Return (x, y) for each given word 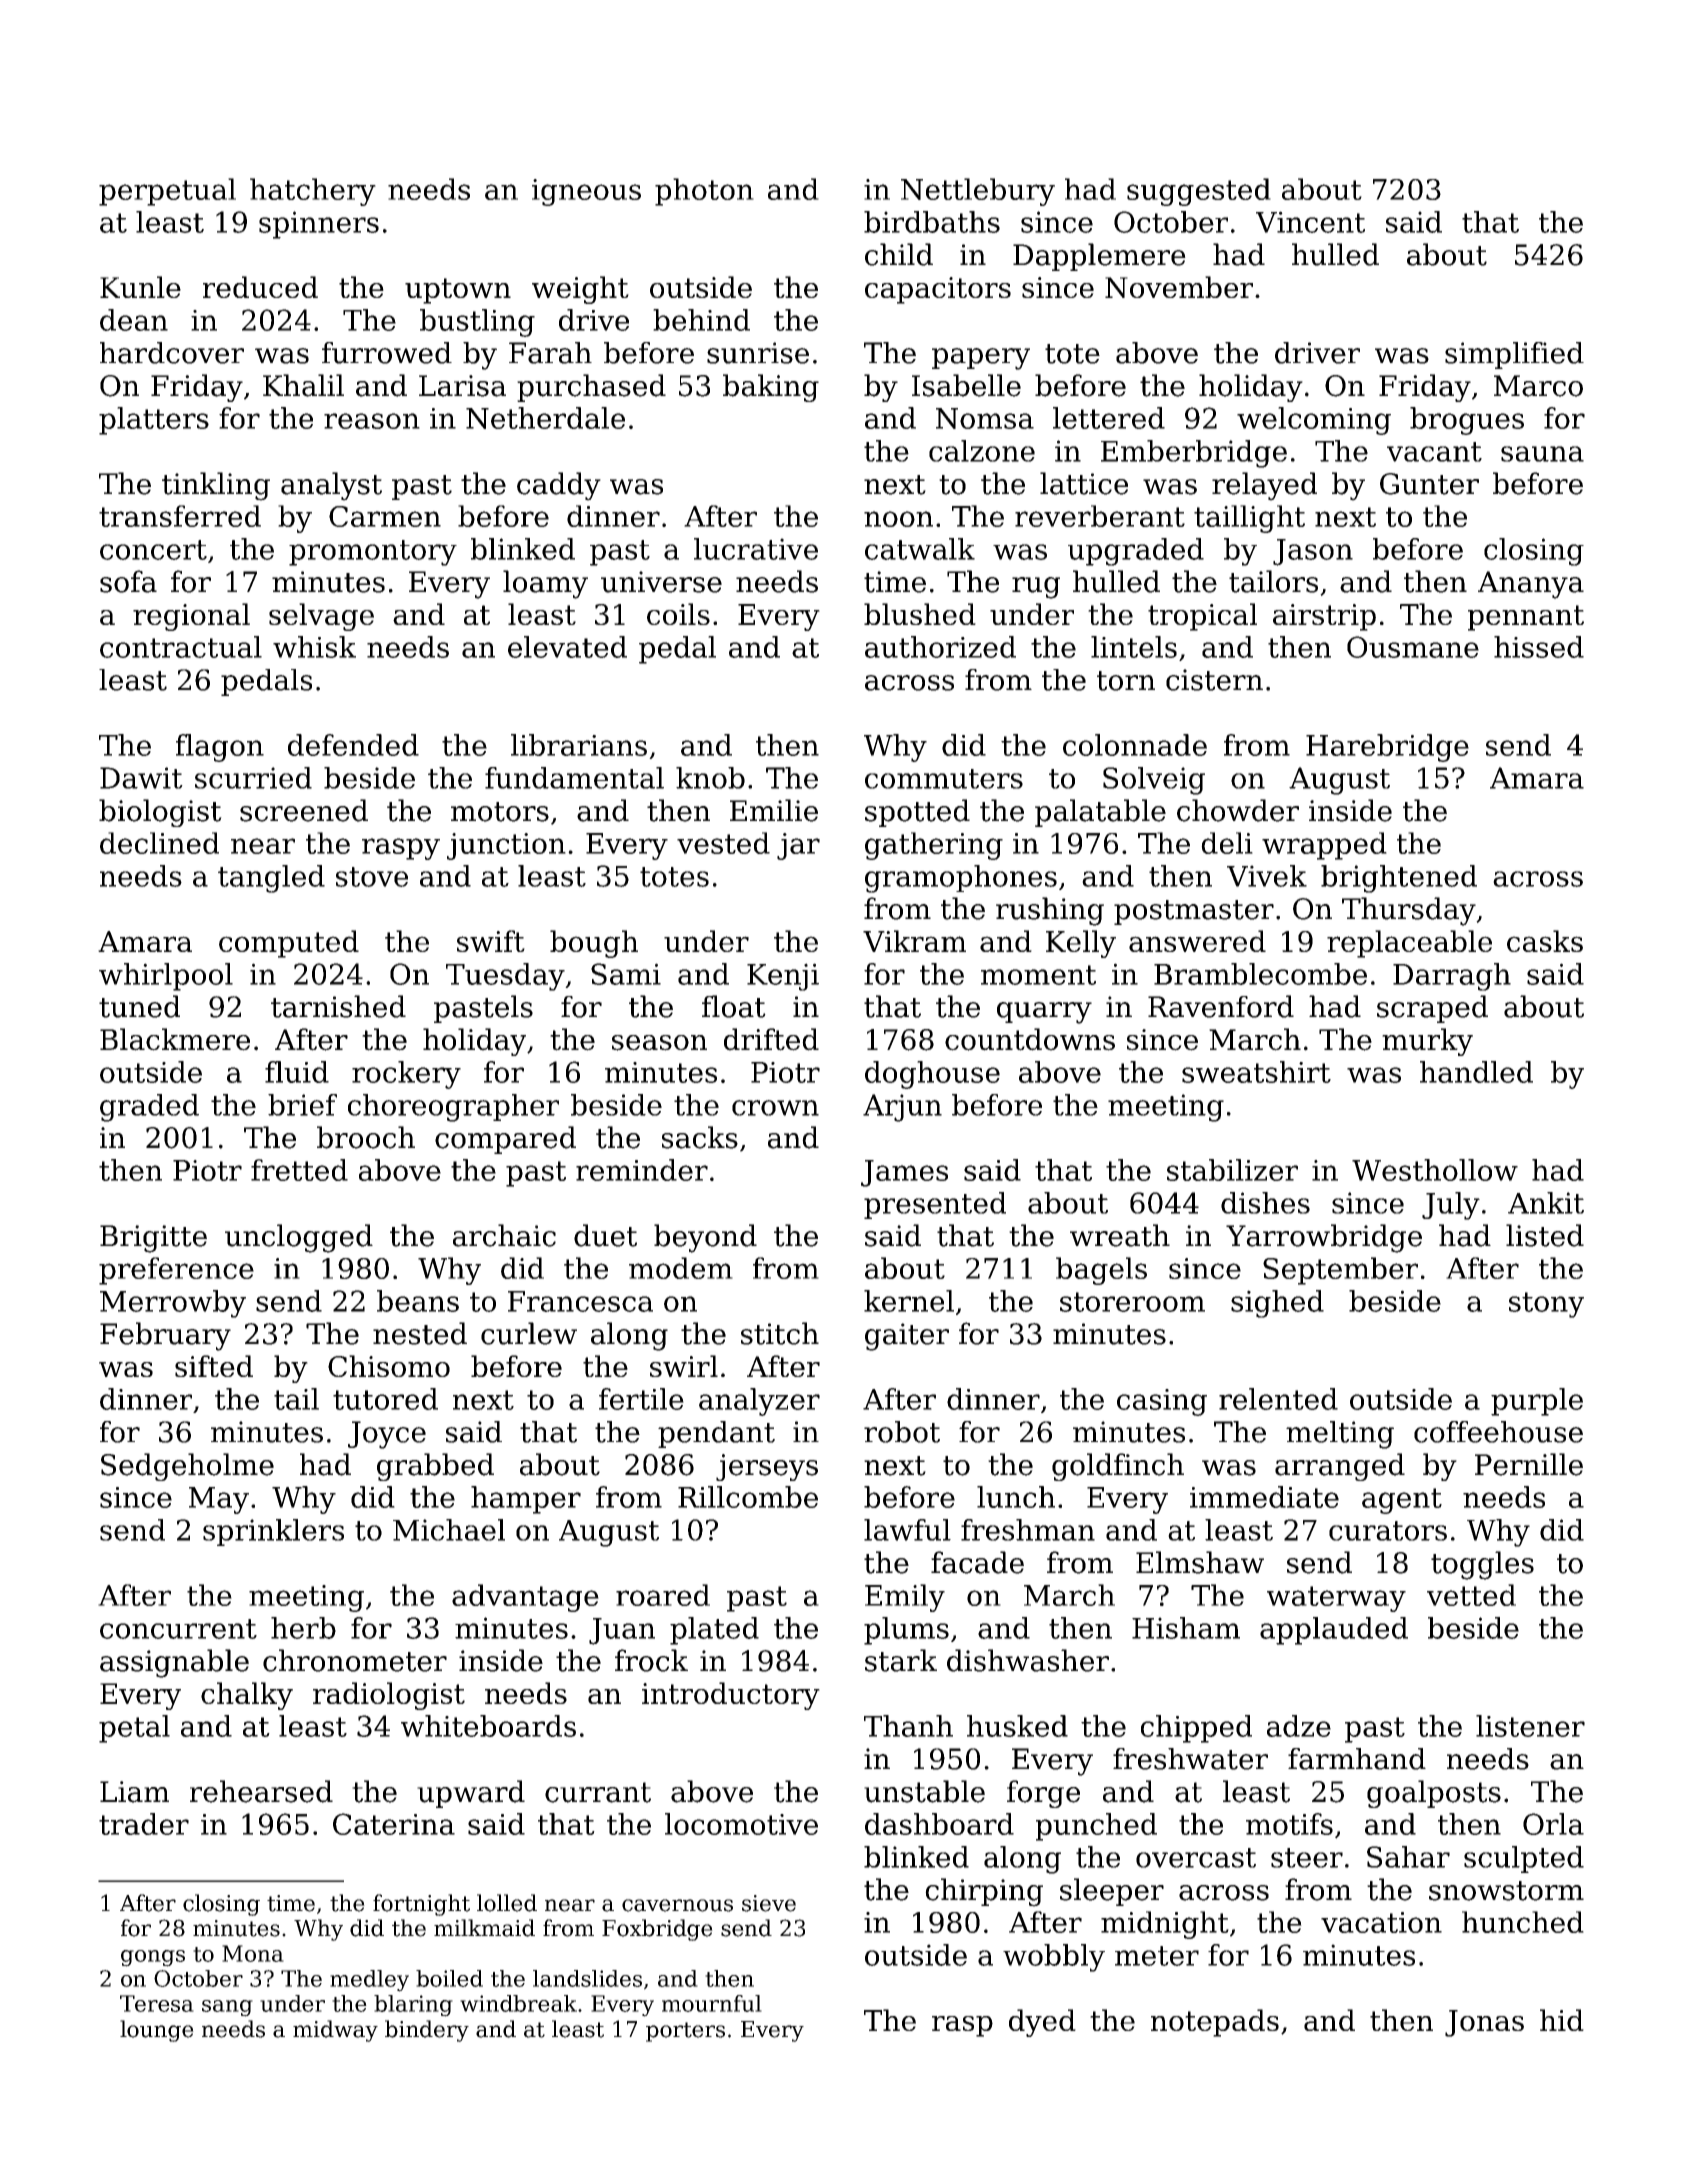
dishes (1265, 1203)
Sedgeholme (187, 1467)
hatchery (313, 192)
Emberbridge (1194, 454)
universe (661, 582)
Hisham (1186, 1628)
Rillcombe (748, 1497)
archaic (504, 1235)
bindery (427, 2031)
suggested (1199, 192)
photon (704, 192)
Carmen (385, 516)
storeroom (1132, 1302)
